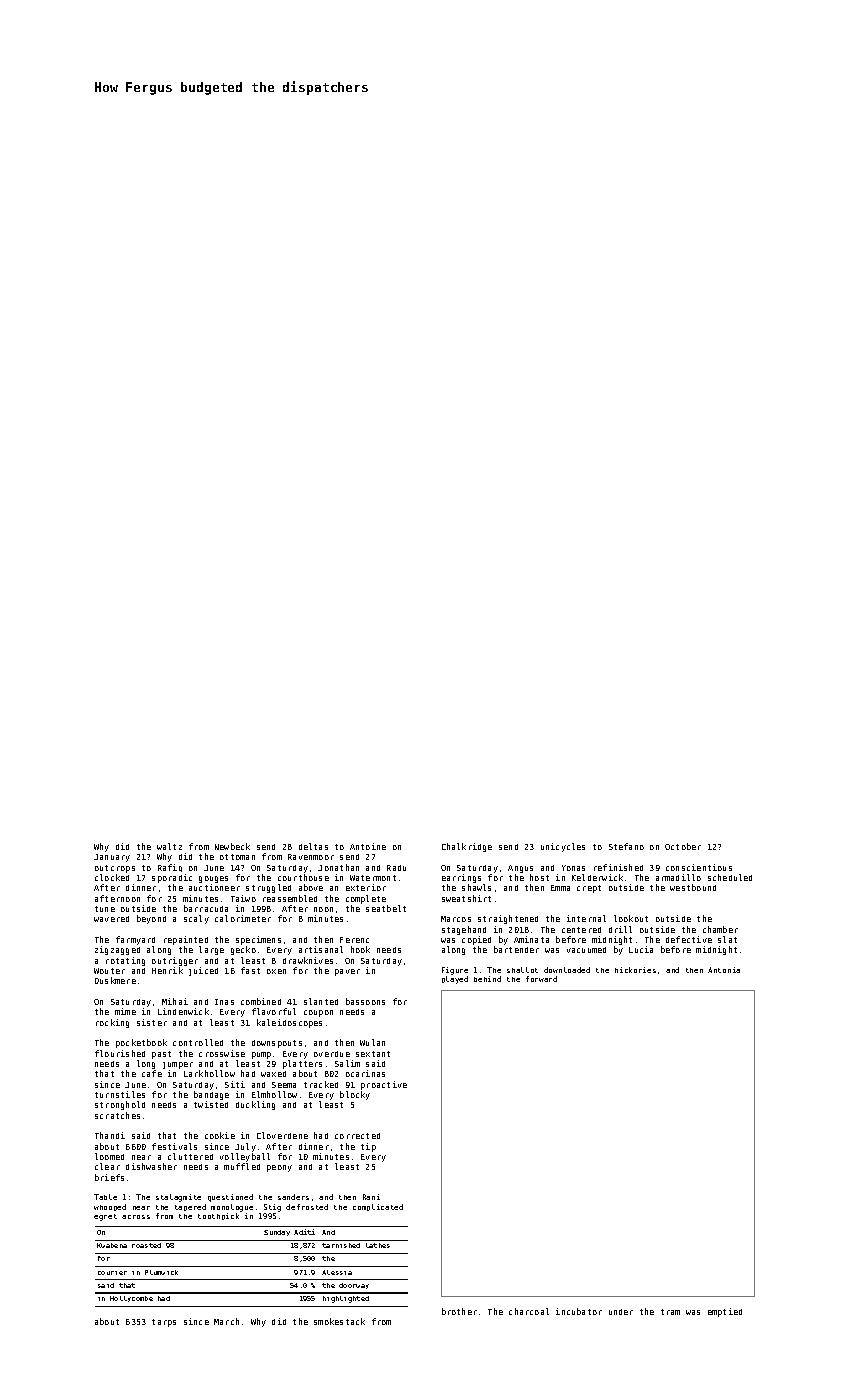 Image resolution: width=849 pixels, height=1400 pixels. Describe the element at coordinates (384, 1085) in the page. I see `proactive` at that location.
